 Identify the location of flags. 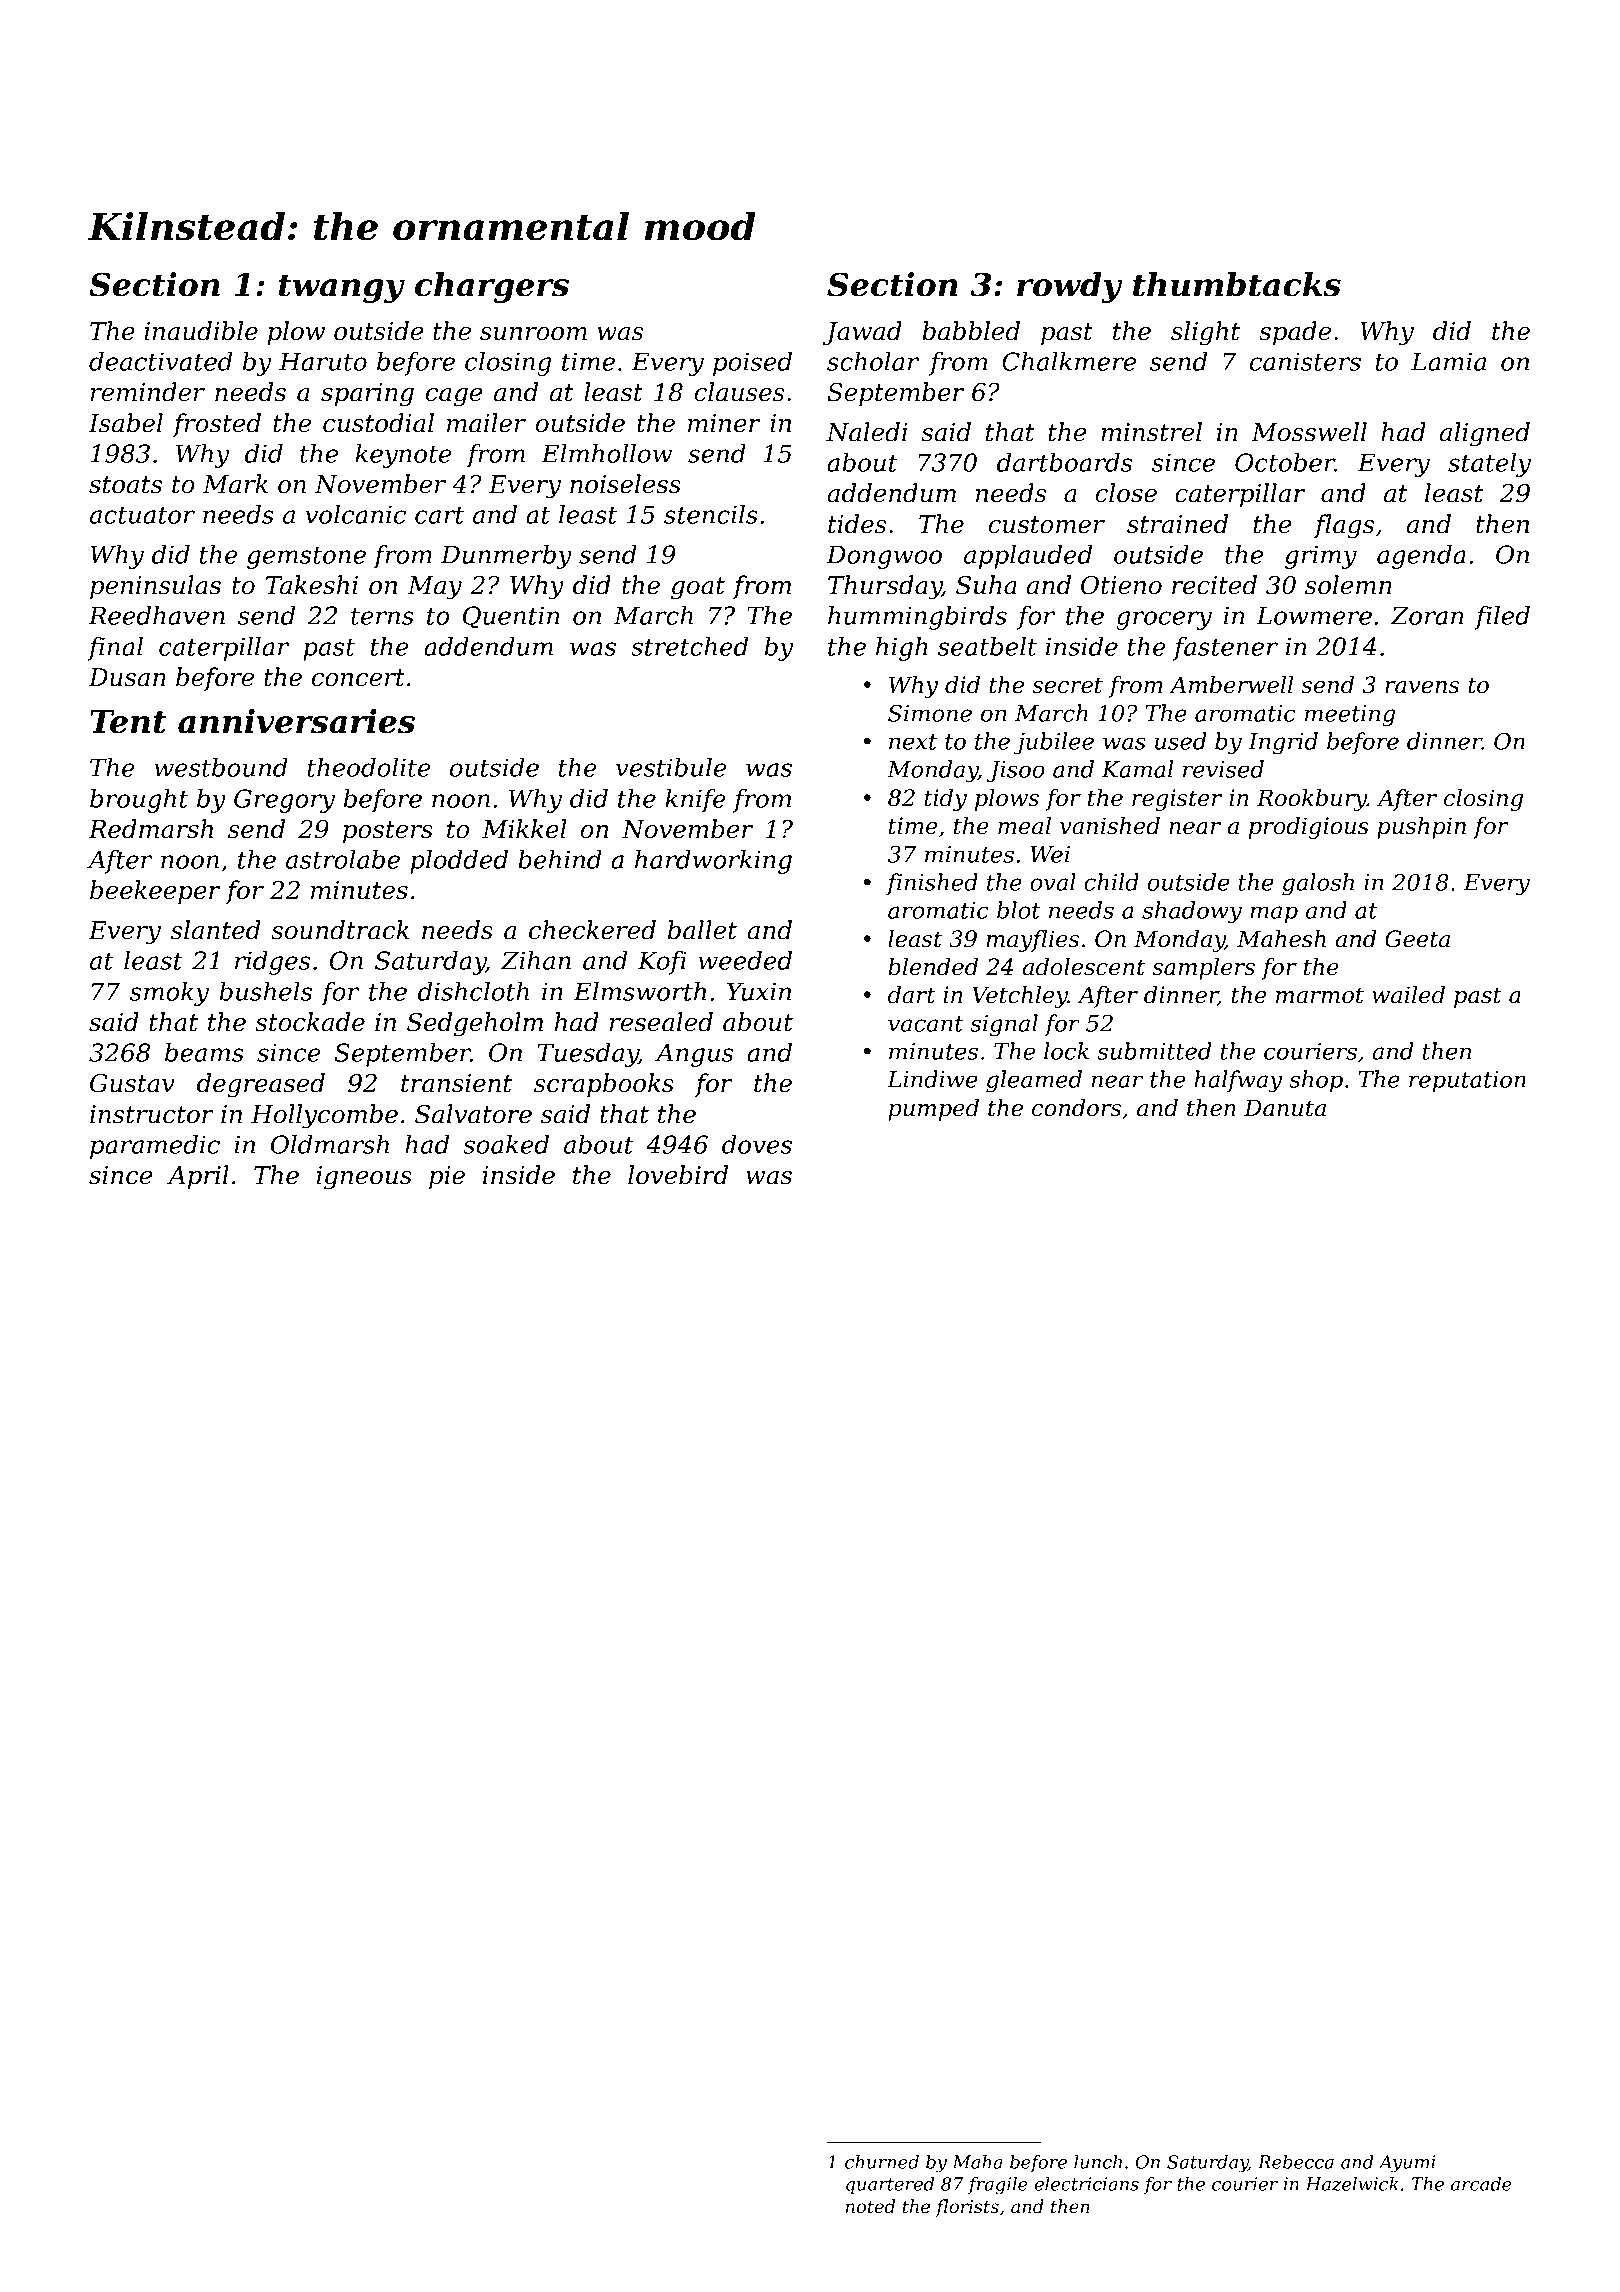
(1344, 526).
